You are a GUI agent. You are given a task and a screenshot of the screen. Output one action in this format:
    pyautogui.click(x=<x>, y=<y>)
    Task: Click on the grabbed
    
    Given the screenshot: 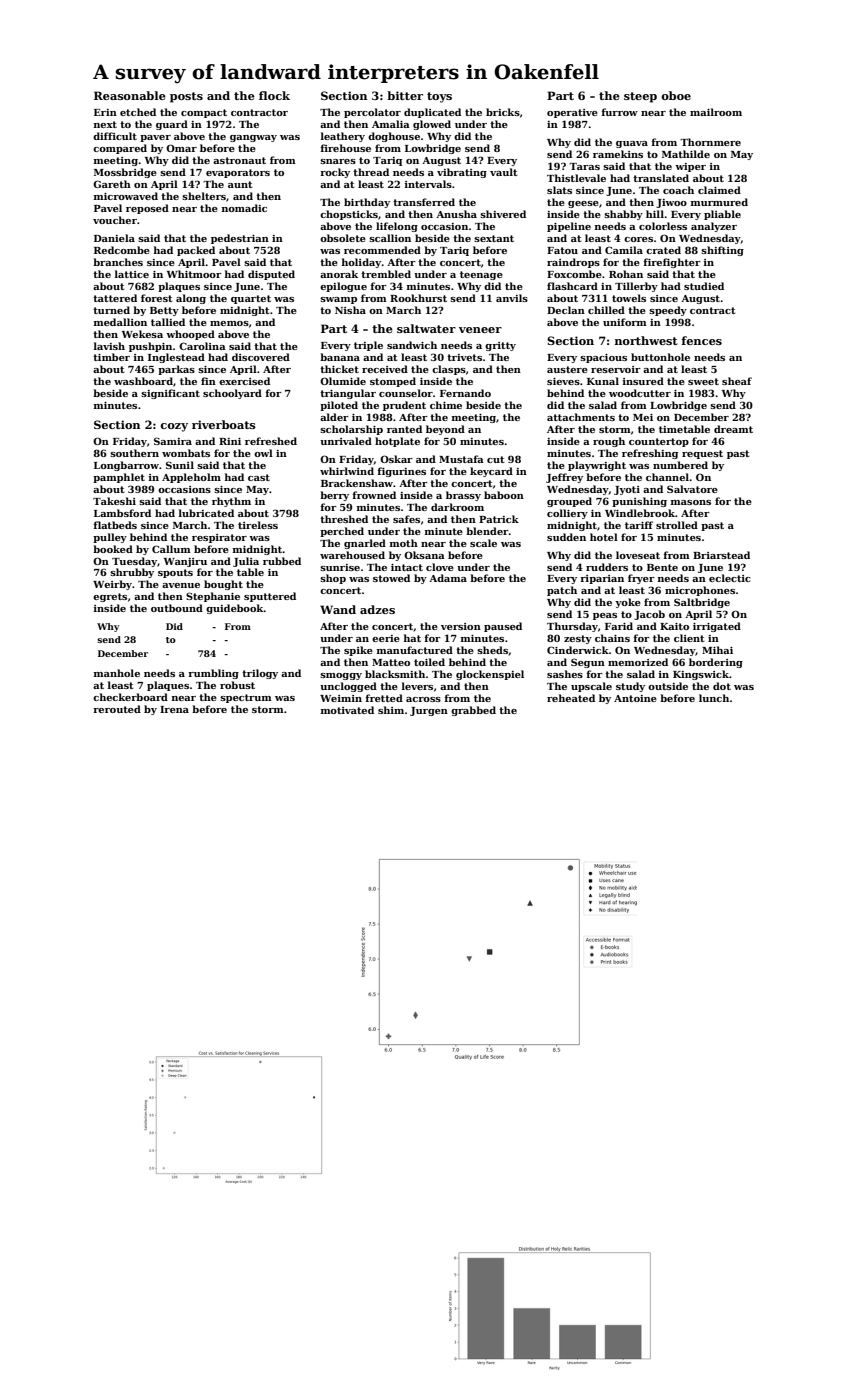 What is the action you would take?
    pyautogui.click(x=473, y=711)
